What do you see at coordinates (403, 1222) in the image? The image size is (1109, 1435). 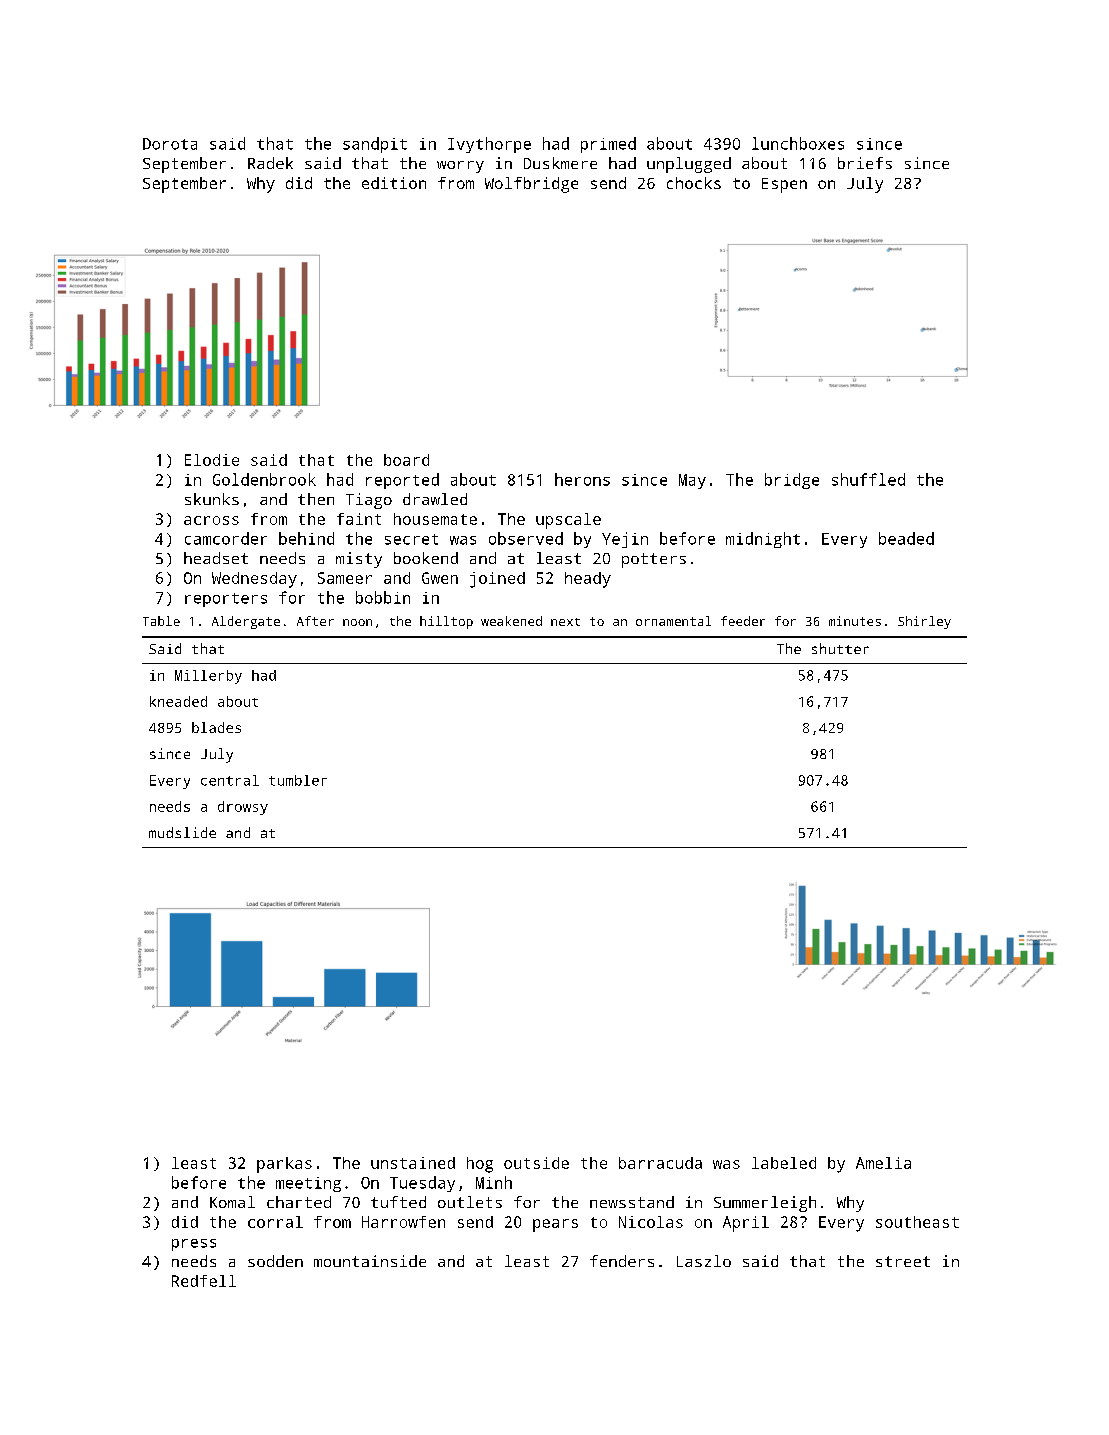 I see `Harrowfen` at bounding box center [403, 1222].
